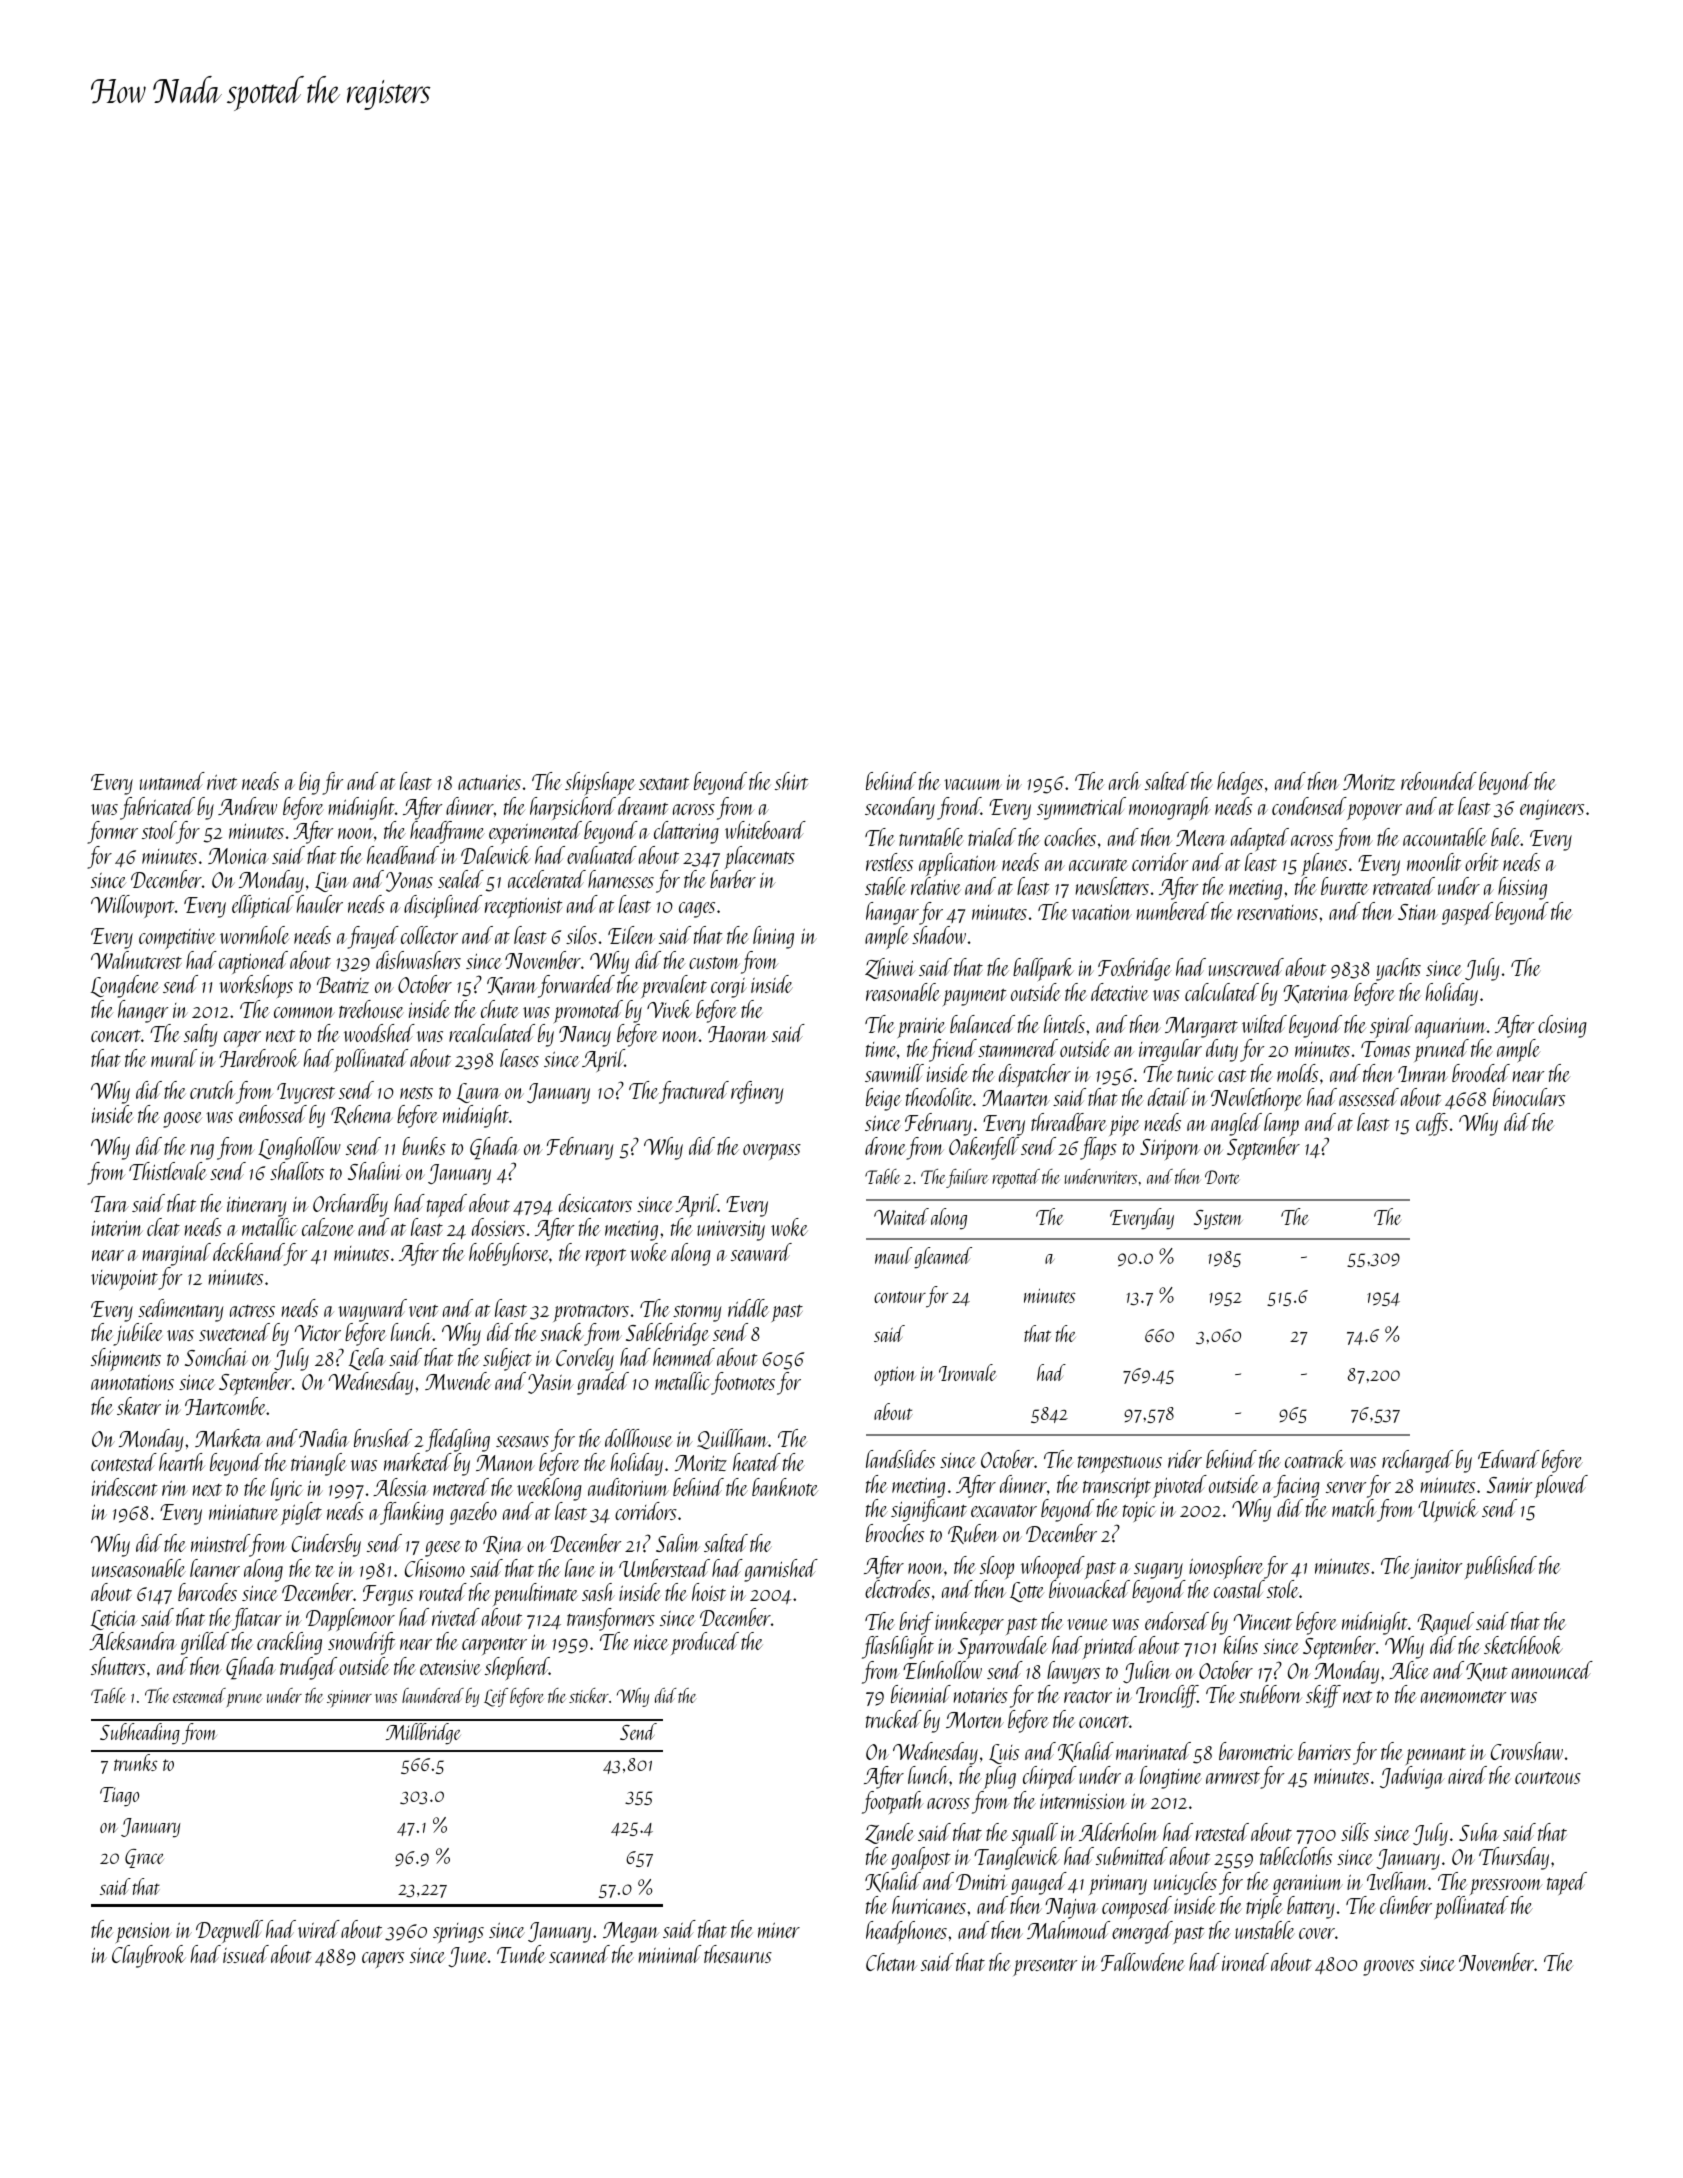  I want to click on gleamed, so click(943, 1258).
